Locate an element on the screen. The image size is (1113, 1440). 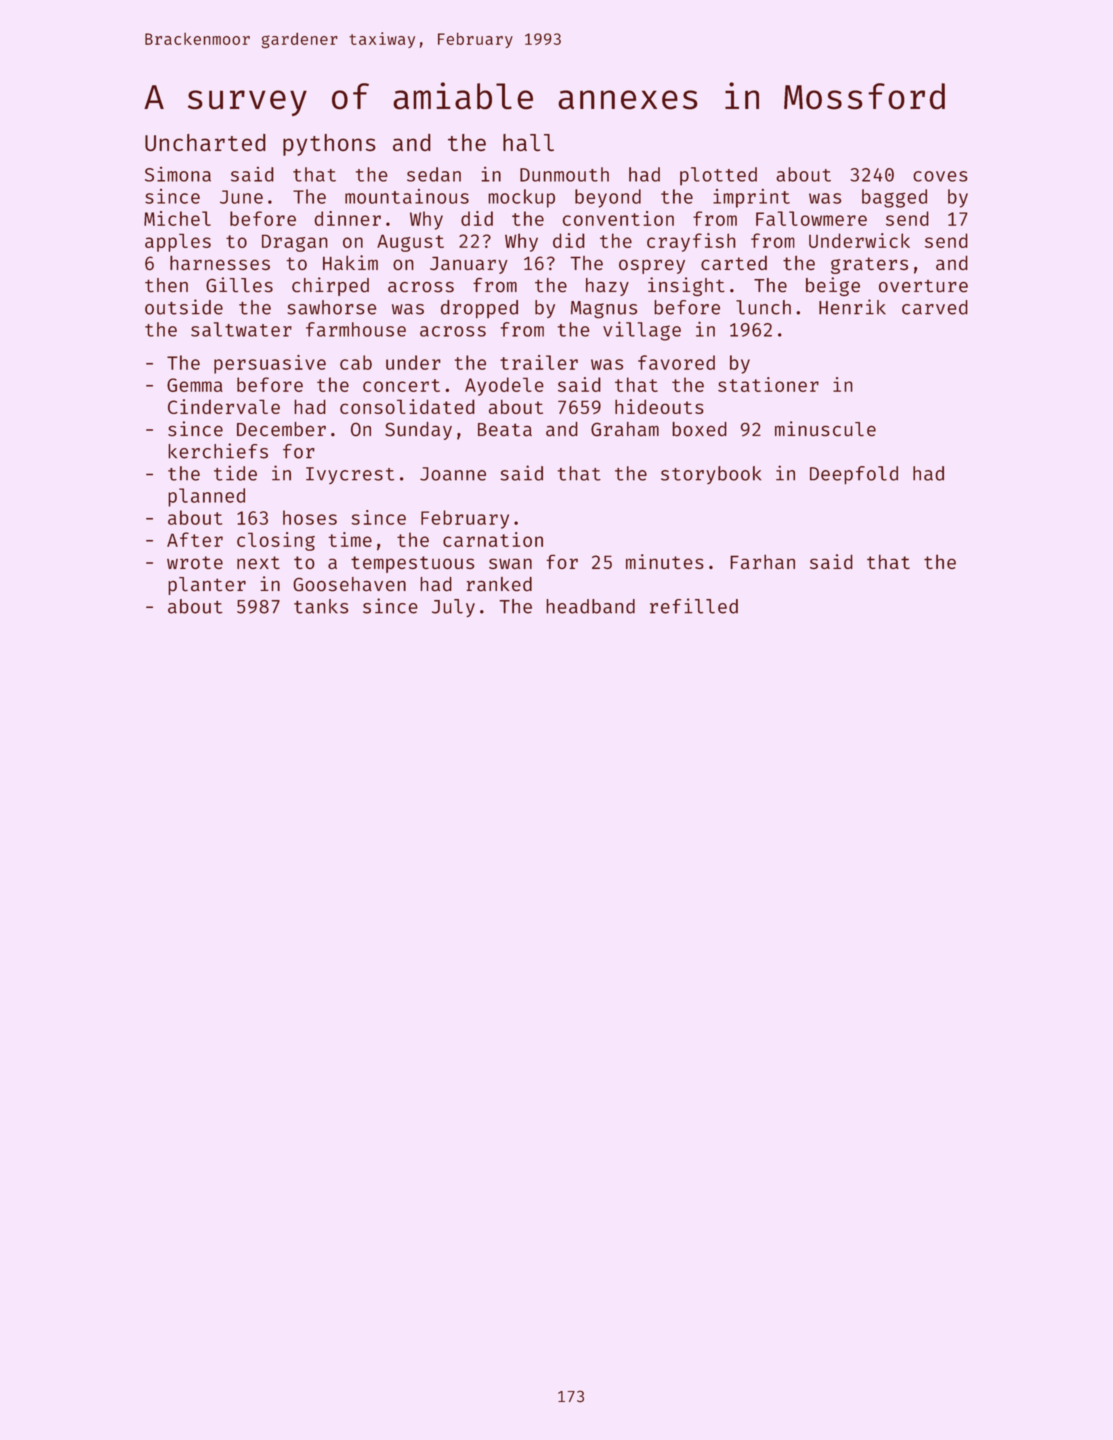
imprint is located at coordinates (751, 198).
